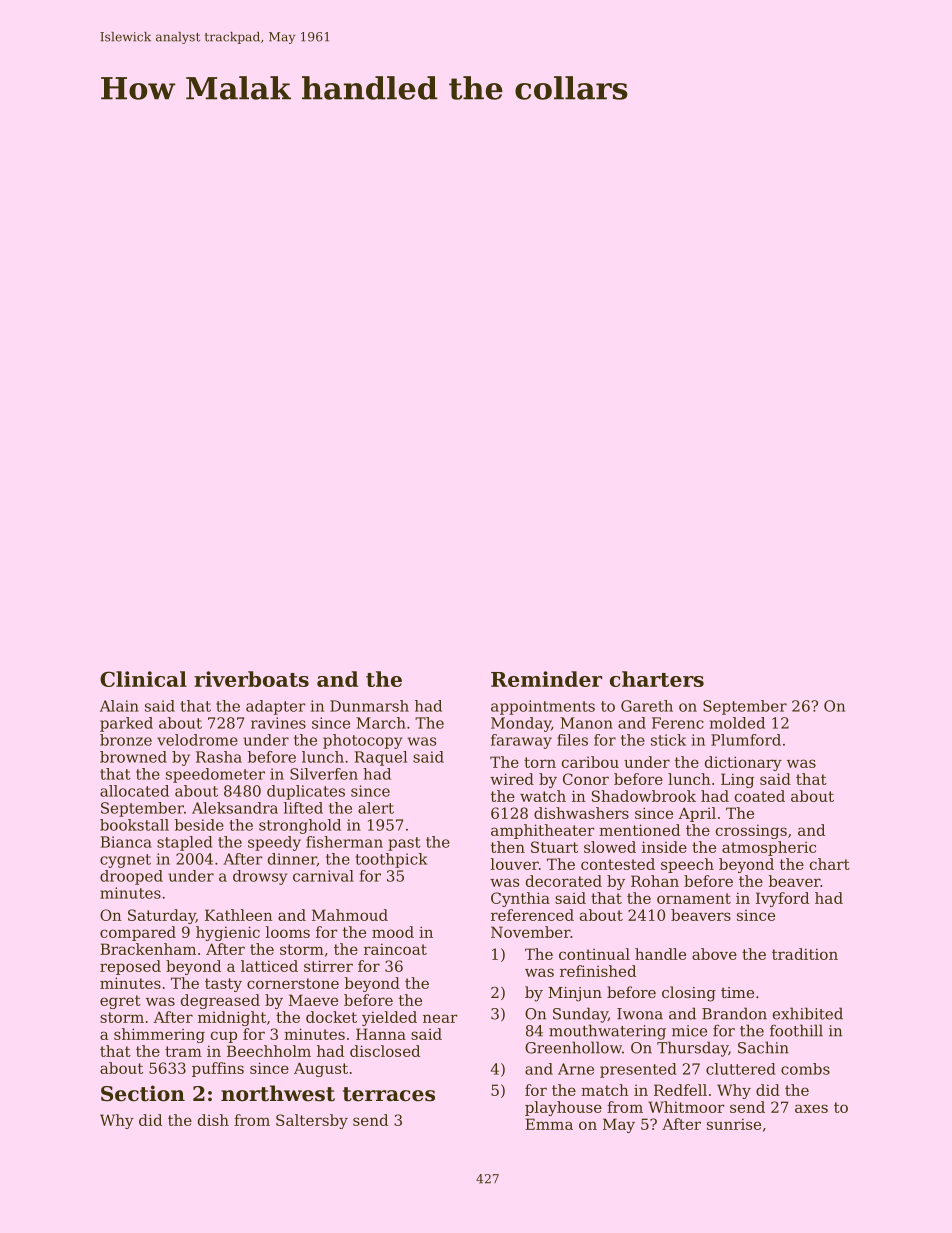 The width and height of the page is (952, 1233). Describe the element at coordinates (737, 780) in the page. I see `Ling` at that location.
